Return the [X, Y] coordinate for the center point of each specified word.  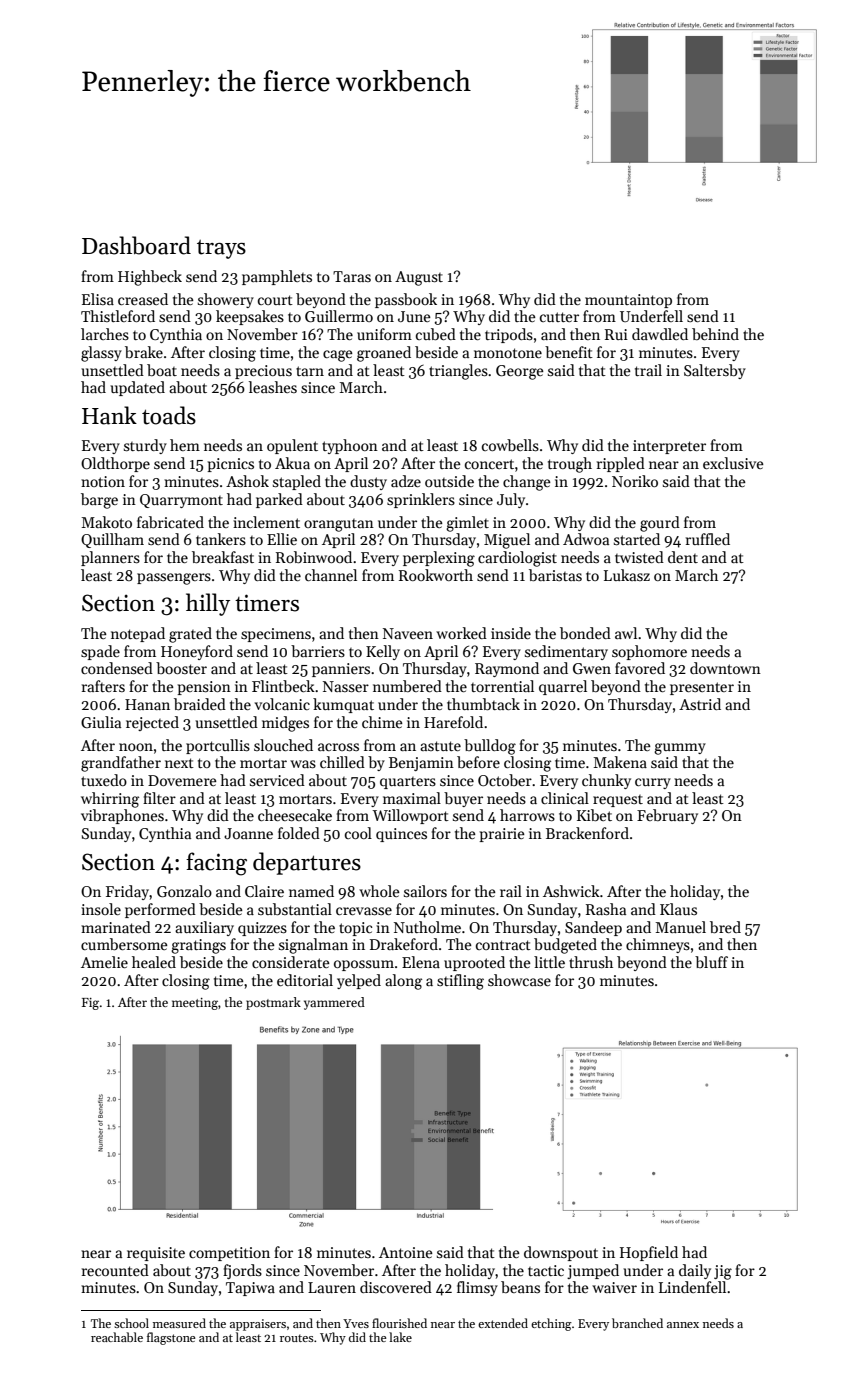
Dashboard [136, 245]
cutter [559, 317]
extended [503, 1323]
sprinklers [421, 500]
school [131, 1323]
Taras [352, 276]
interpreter [669, 447]
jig [723, 1272]
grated [190, 635]
